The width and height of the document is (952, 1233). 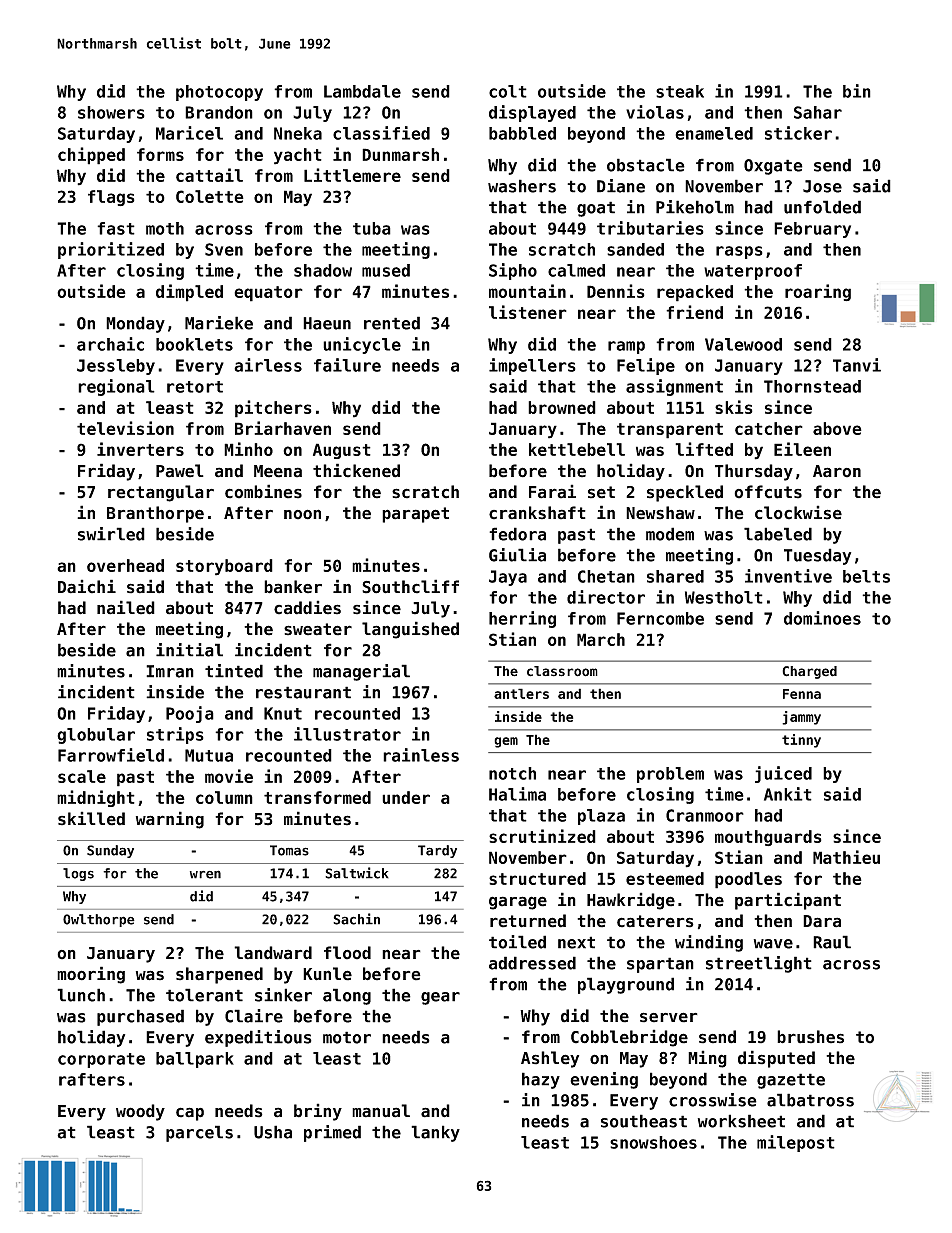 What do you see at coordinates (435, 1133) in the document?
I see `lanky` at bounding box center [435, 1133].
